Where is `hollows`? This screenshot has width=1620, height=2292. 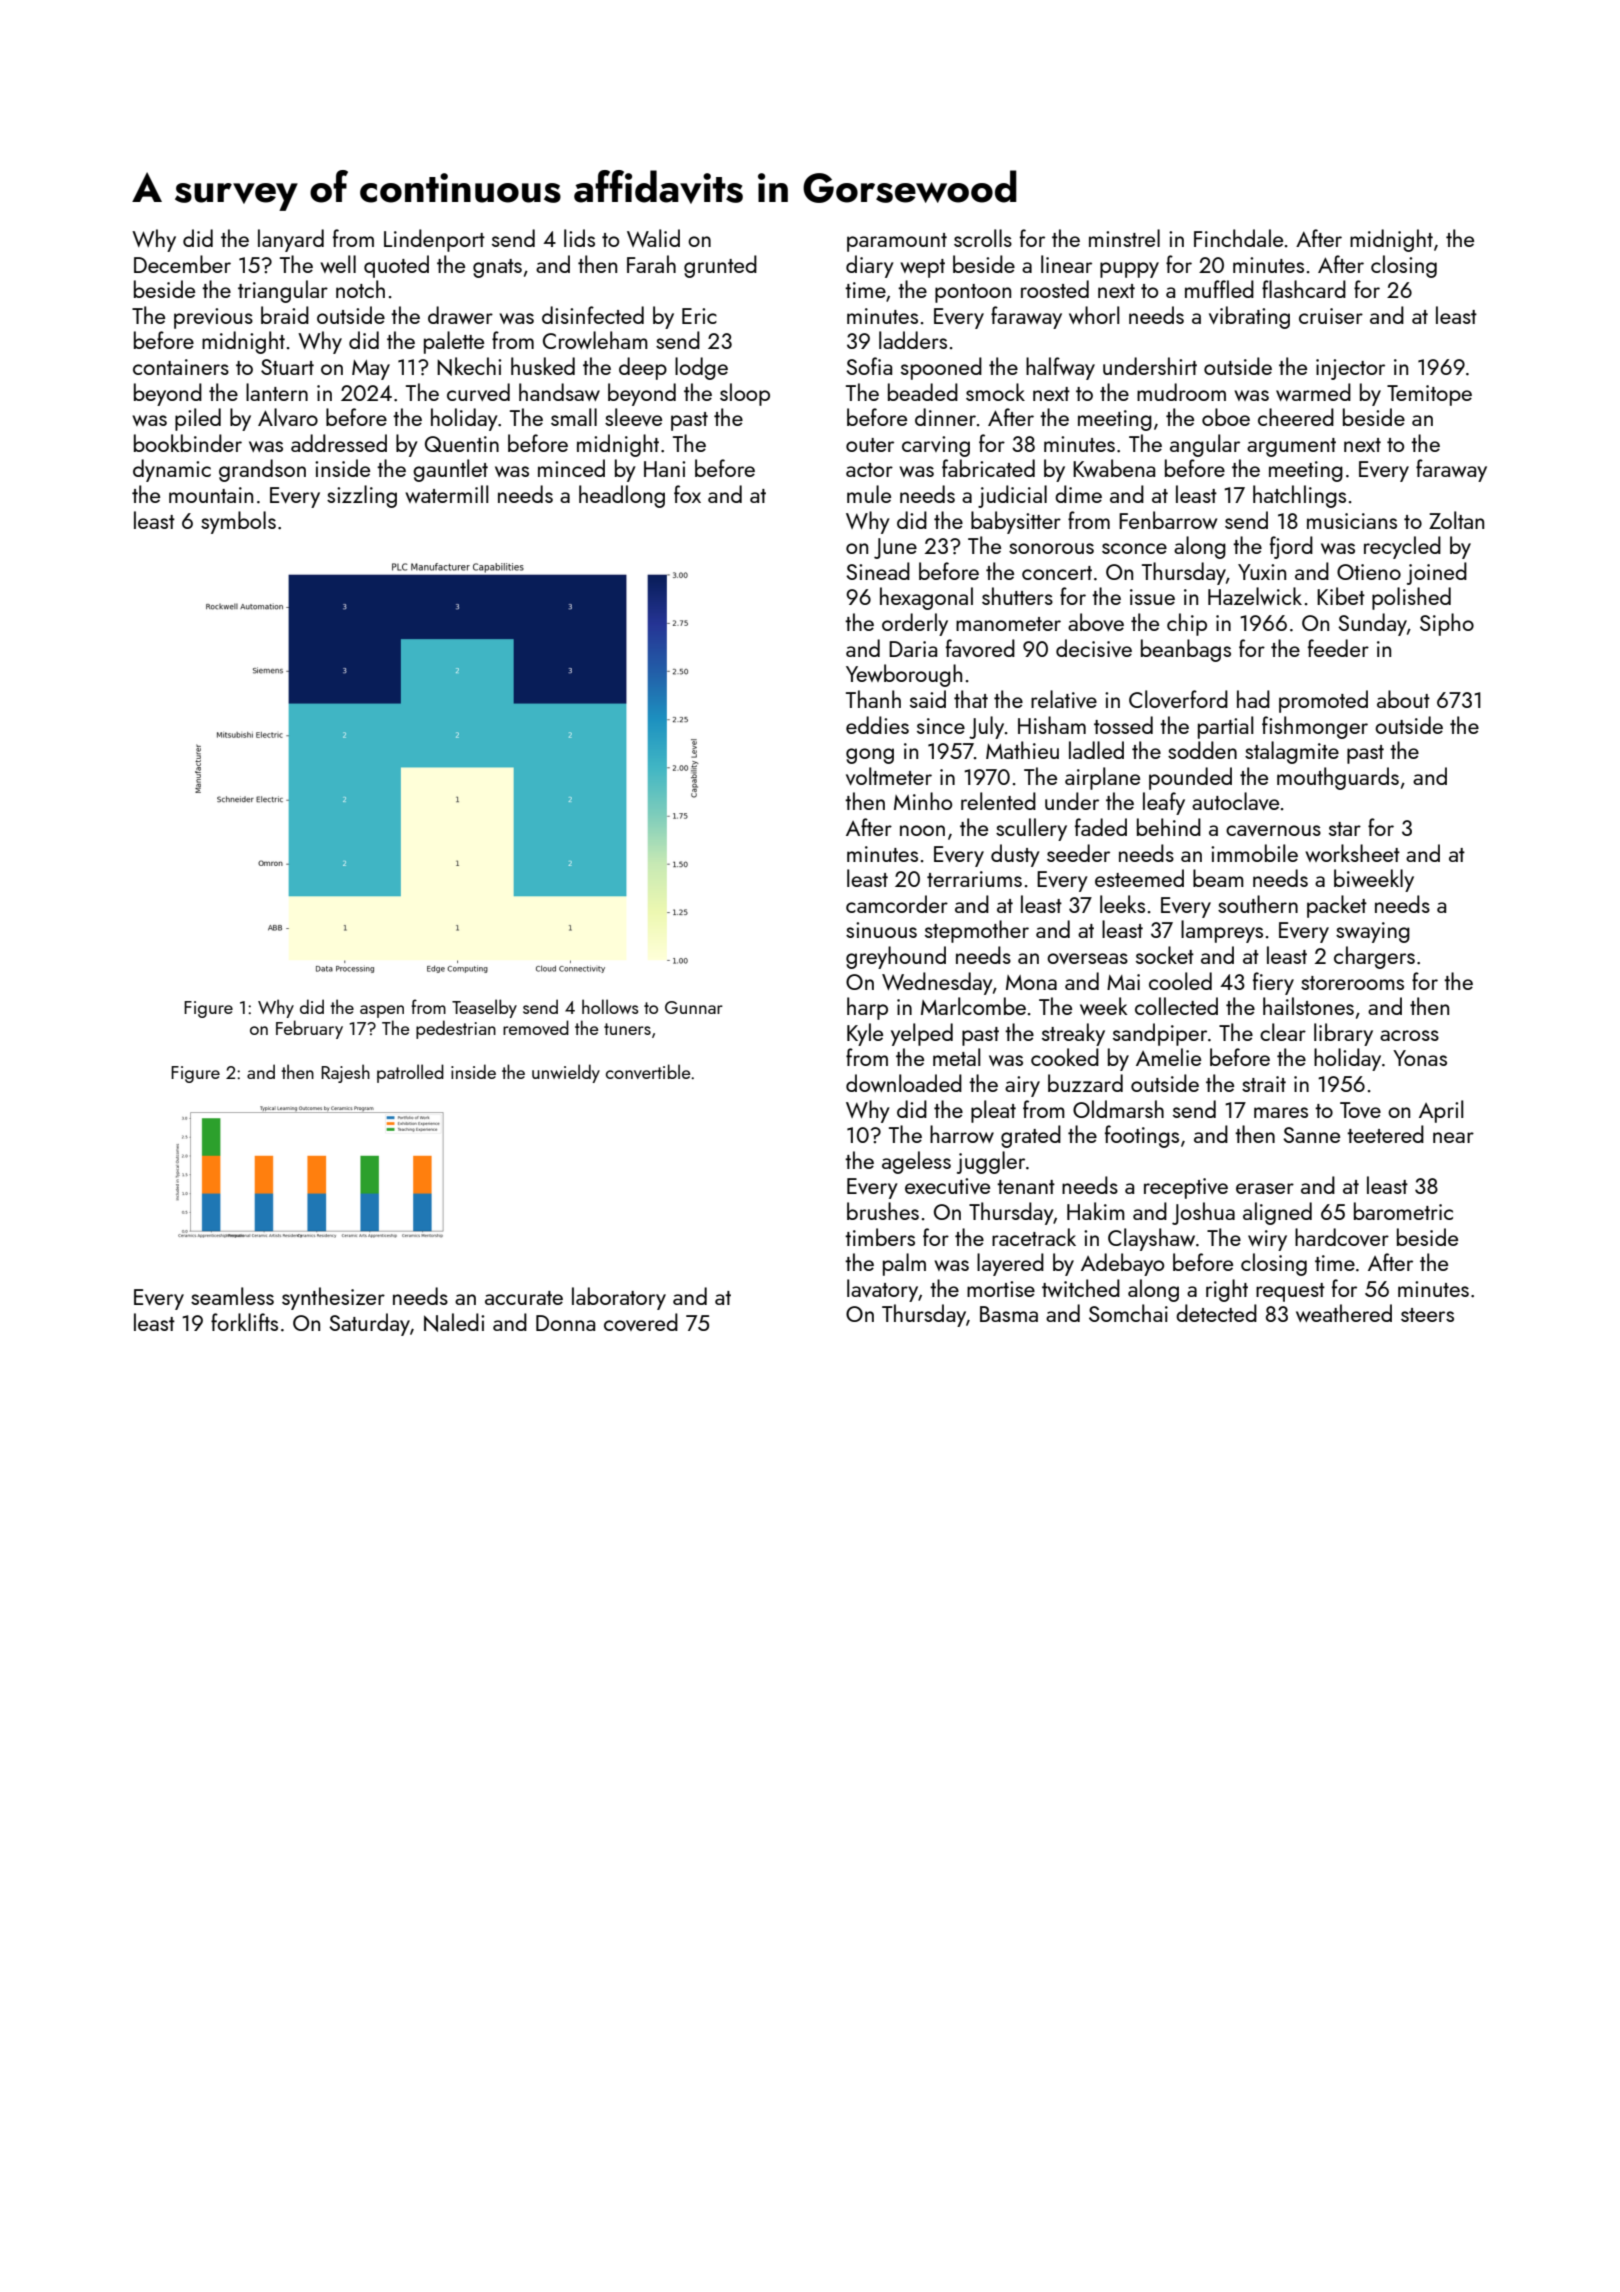 hollows is located at coordinates (610, 1006).
